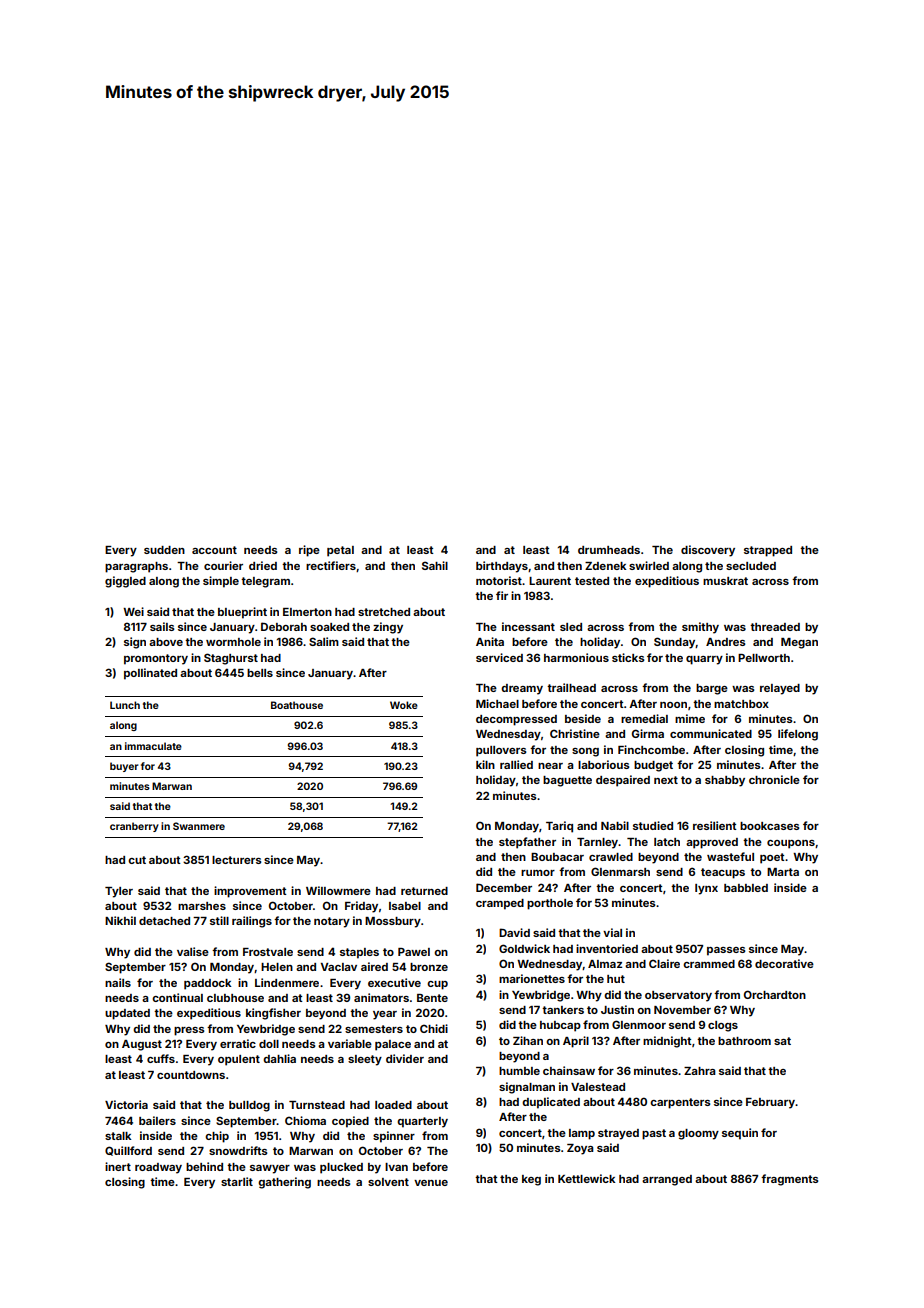  I want to click on Lunch, so click(125, 705).
